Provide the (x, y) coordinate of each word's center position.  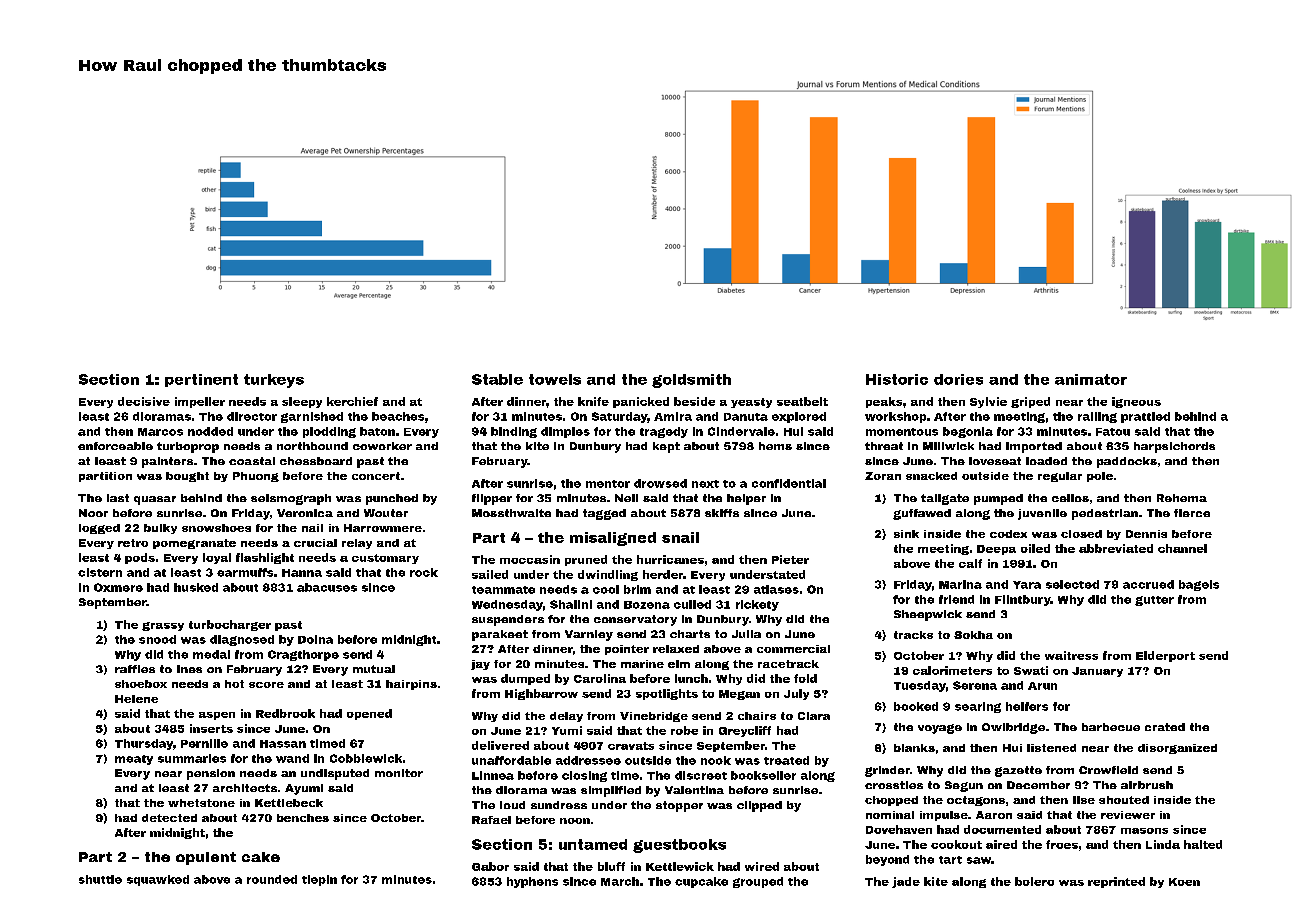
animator (1091, 379)
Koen (1184, 882)
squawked (158, 880)
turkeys (274, 381)
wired (762, 866)
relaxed (676, 649)
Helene (136, 699)
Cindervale (741, 431)
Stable (497, 379)
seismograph (291, 499)
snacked (931, 476)
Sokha (973, 635)
